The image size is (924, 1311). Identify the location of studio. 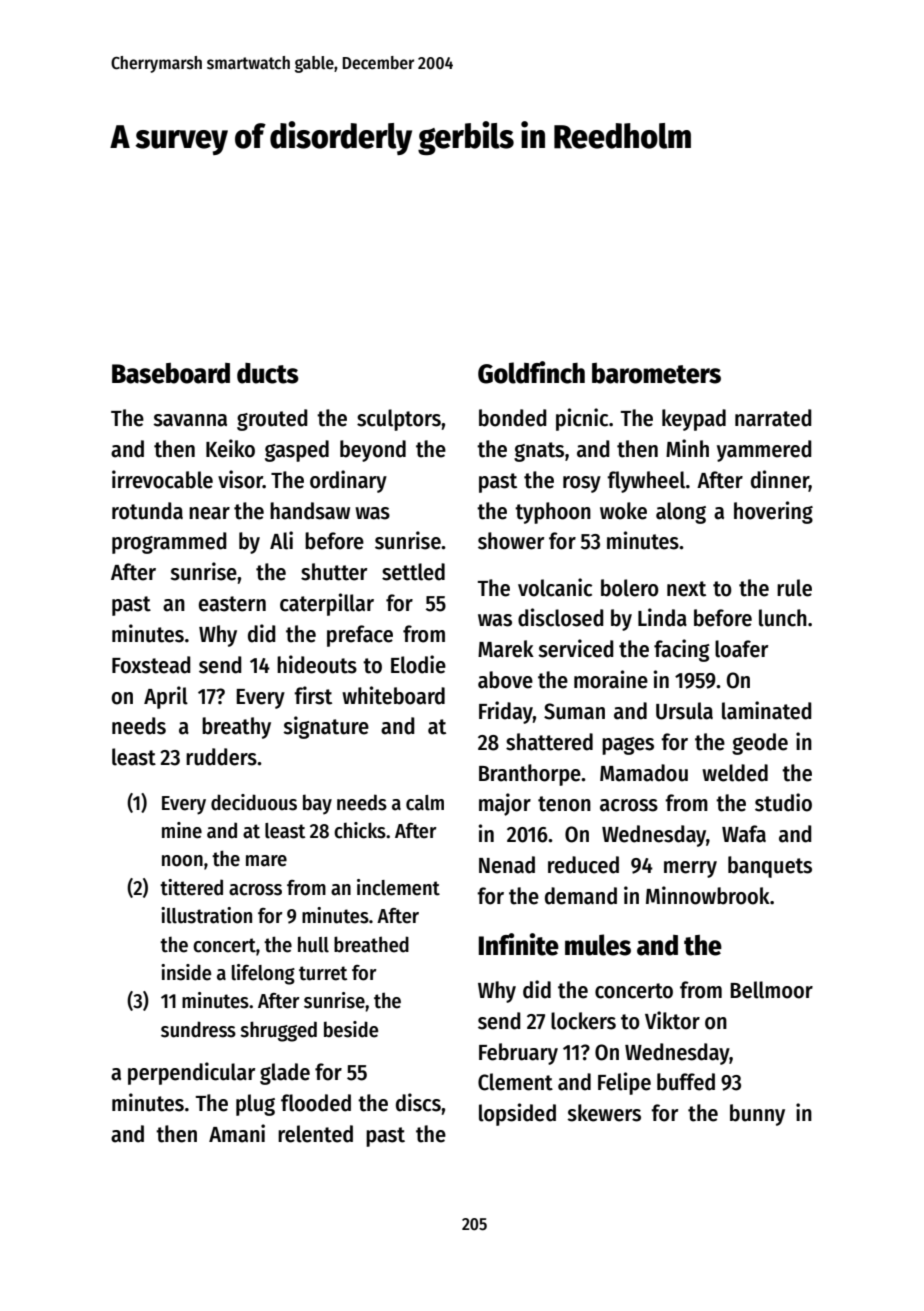
(783, 802).
